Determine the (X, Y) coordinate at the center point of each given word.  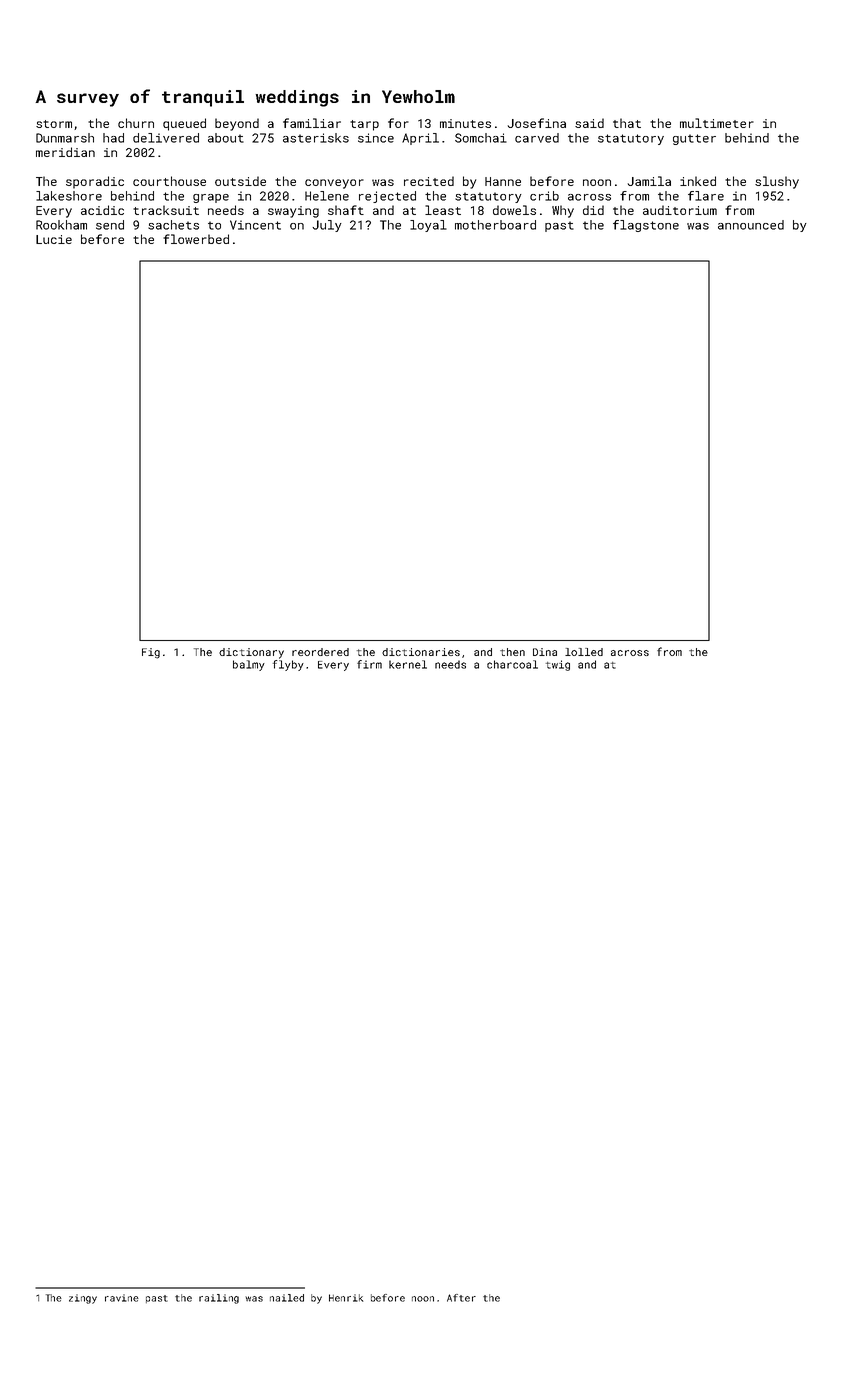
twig (558, 665)
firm (369, 664)
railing (219, 1299)
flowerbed (196, 239)
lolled (584, 652)
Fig (151, 653)
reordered (320, 652)
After (461, 1298)
